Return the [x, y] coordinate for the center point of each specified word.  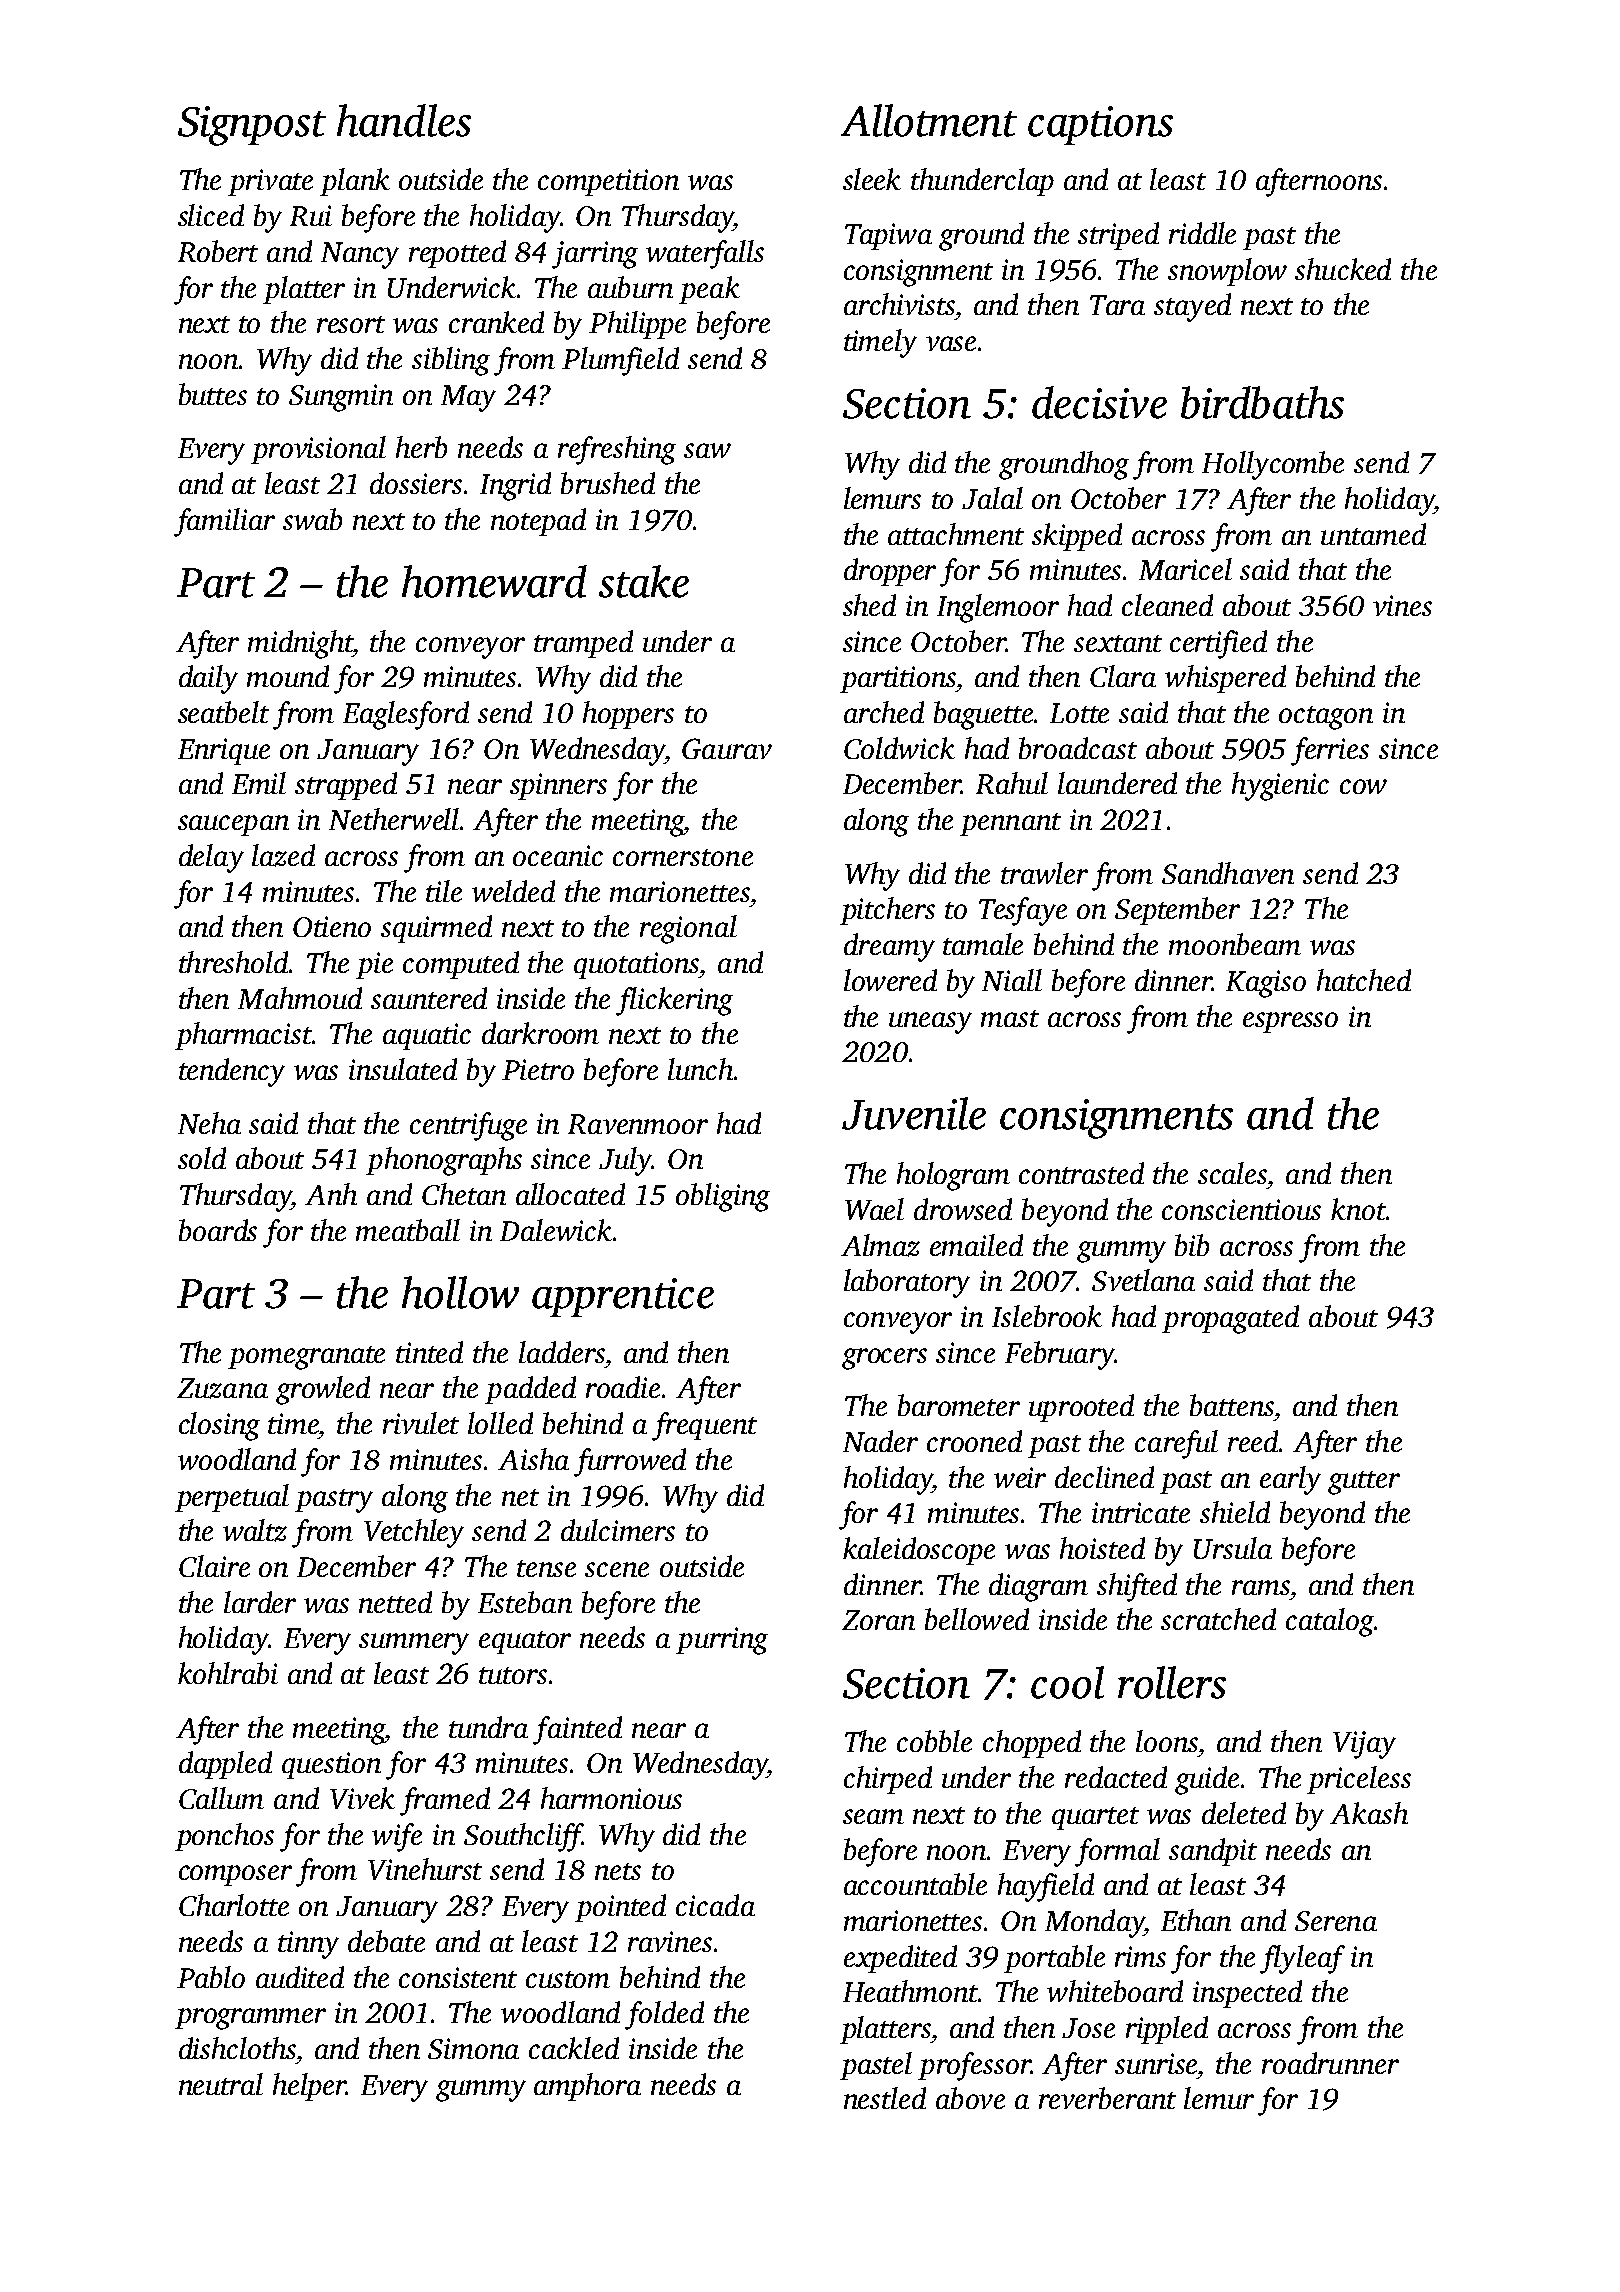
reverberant [1107, 2098]
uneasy [930, 1023]
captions [1100, 125]
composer [235, 1875]
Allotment [929, 120]
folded [664, 2015]
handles [404, 120]
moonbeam [1235, 944]
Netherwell [394, 819]
